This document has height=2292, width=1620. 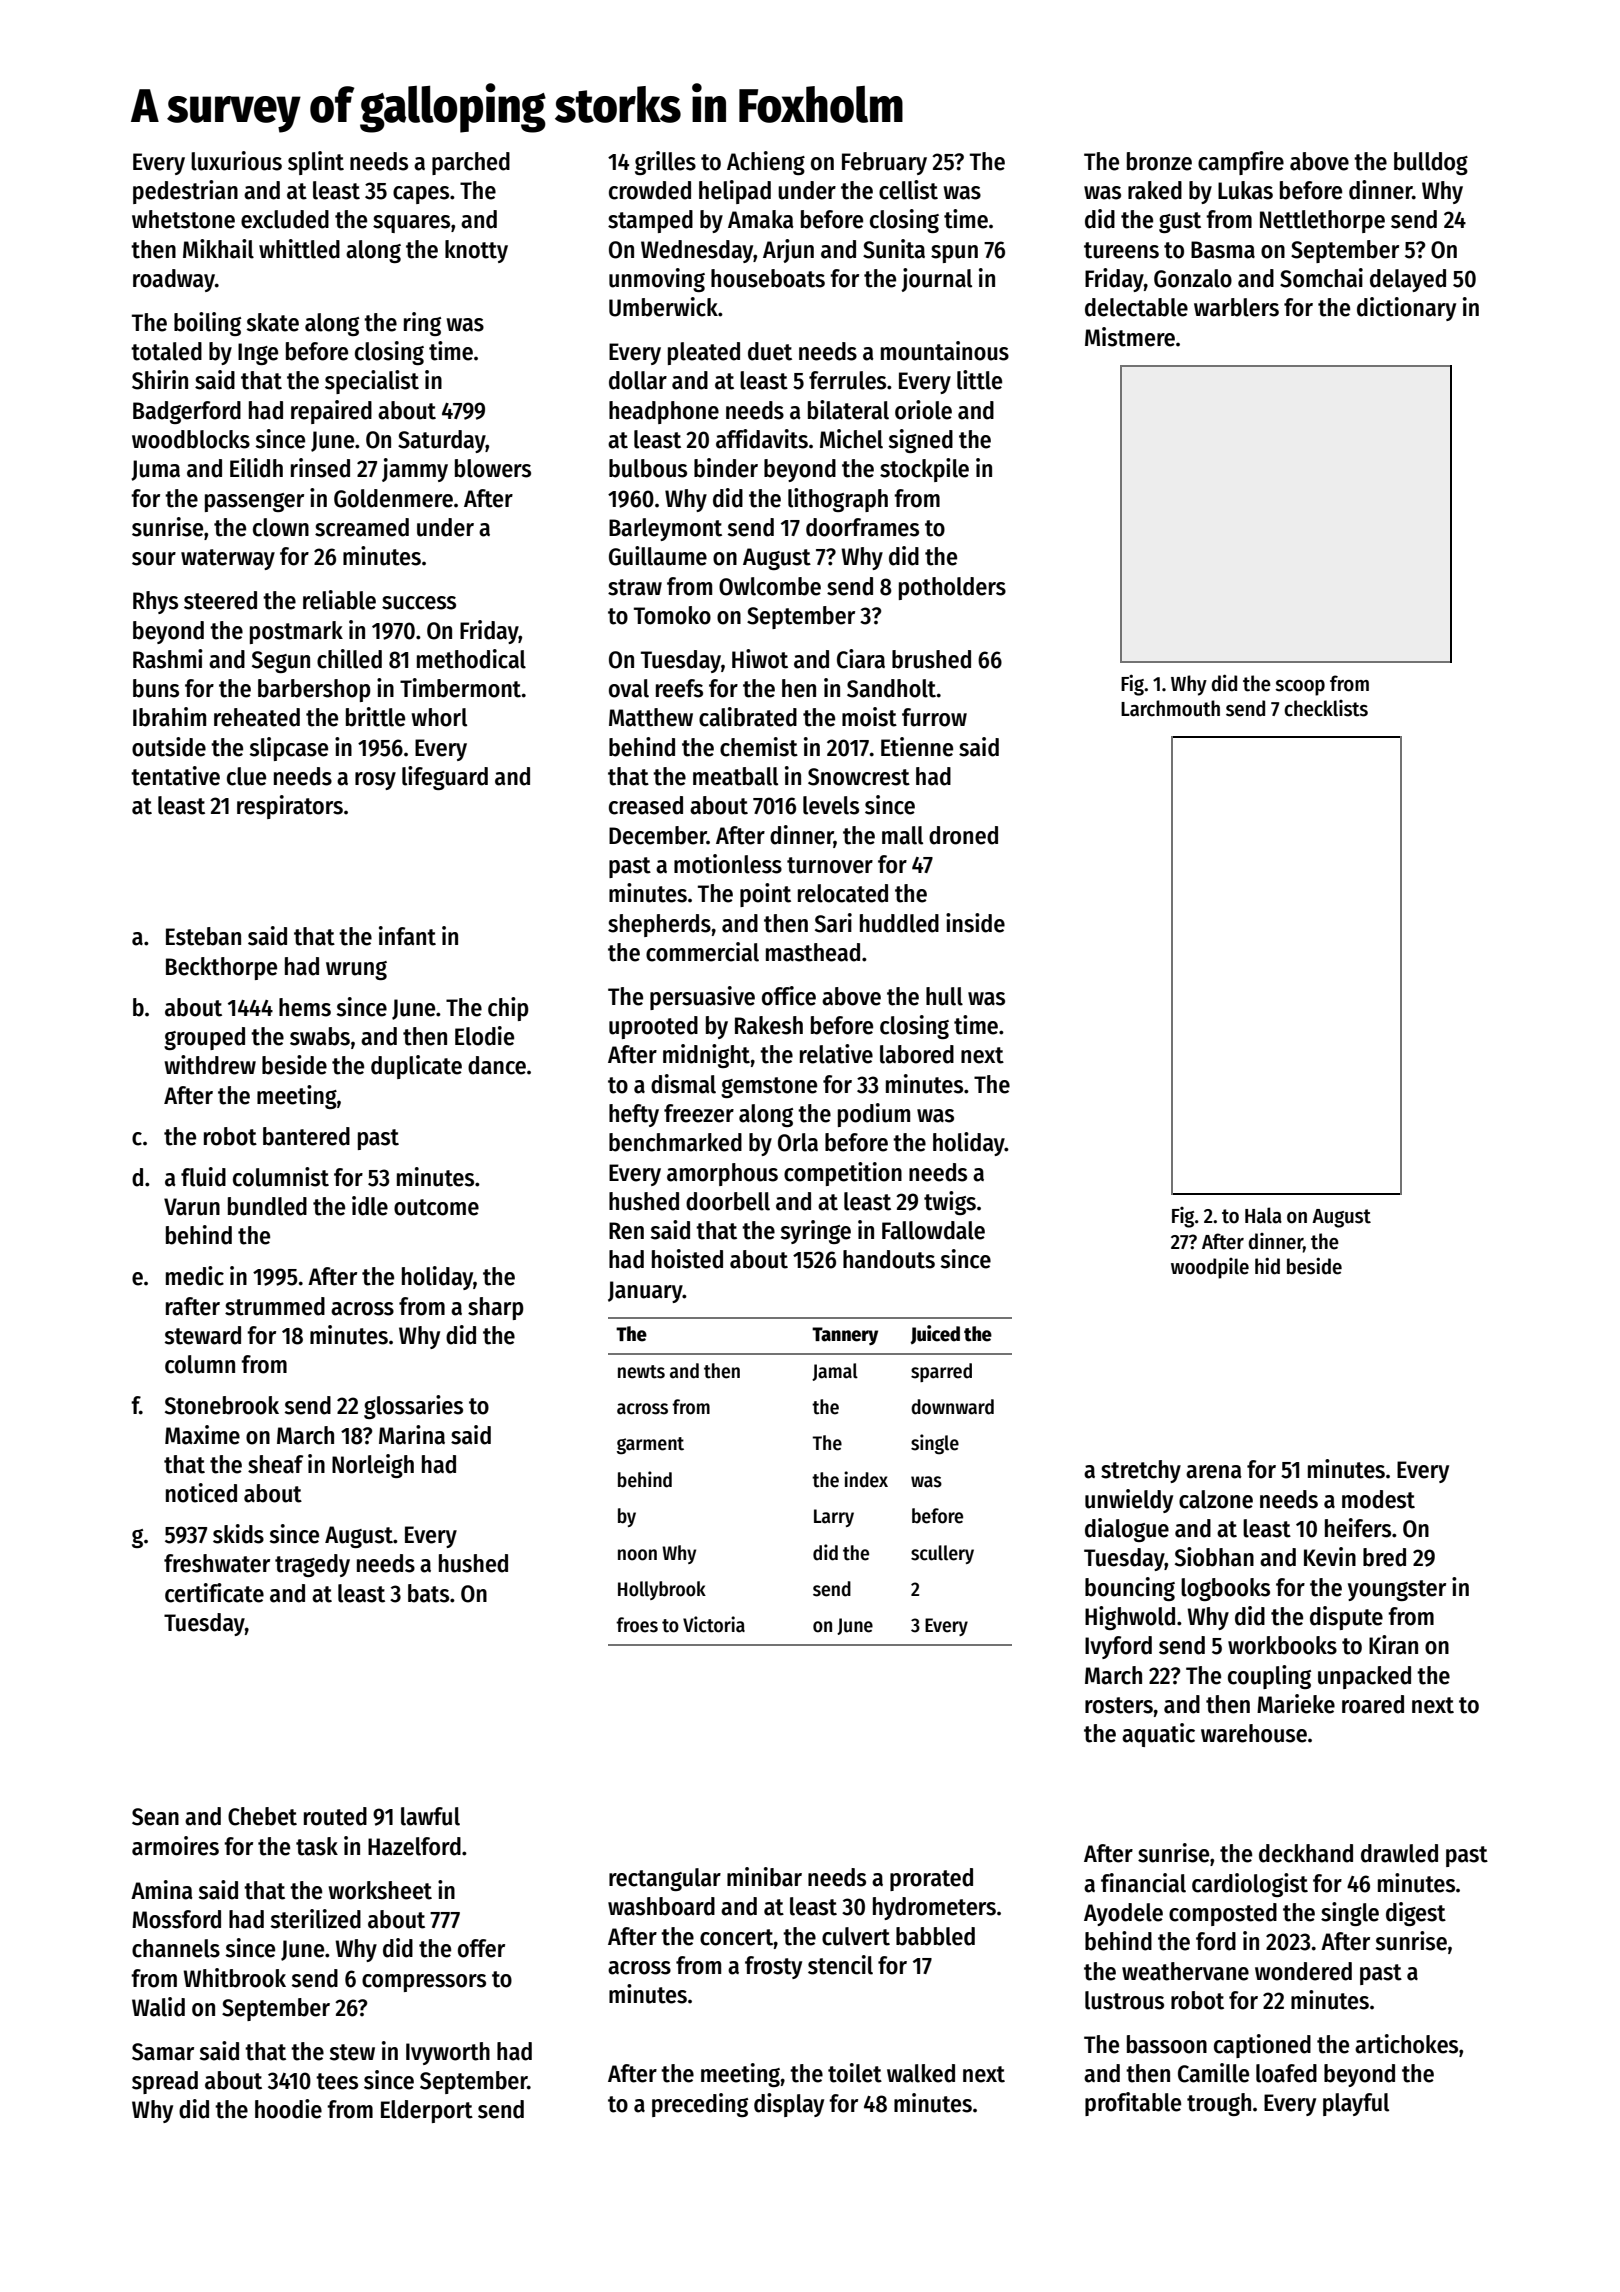 What do you see at coordinates (1214, 1472) in the document?
I see `arena` at bounding box center [1214, 1472].
